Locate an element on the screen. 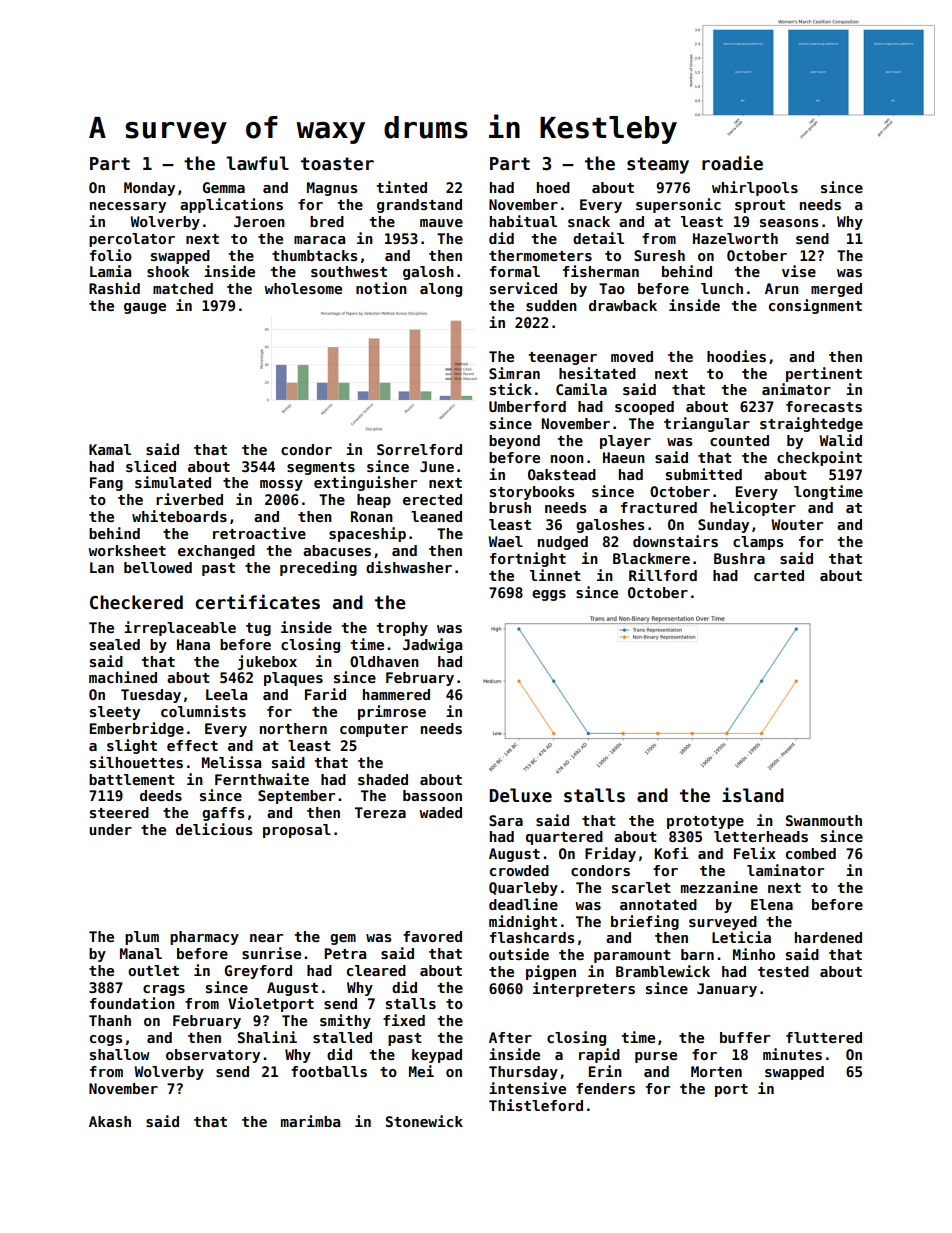 This screenshot has width=952, height=1233. Felix is located at coordinates (755, 853).
